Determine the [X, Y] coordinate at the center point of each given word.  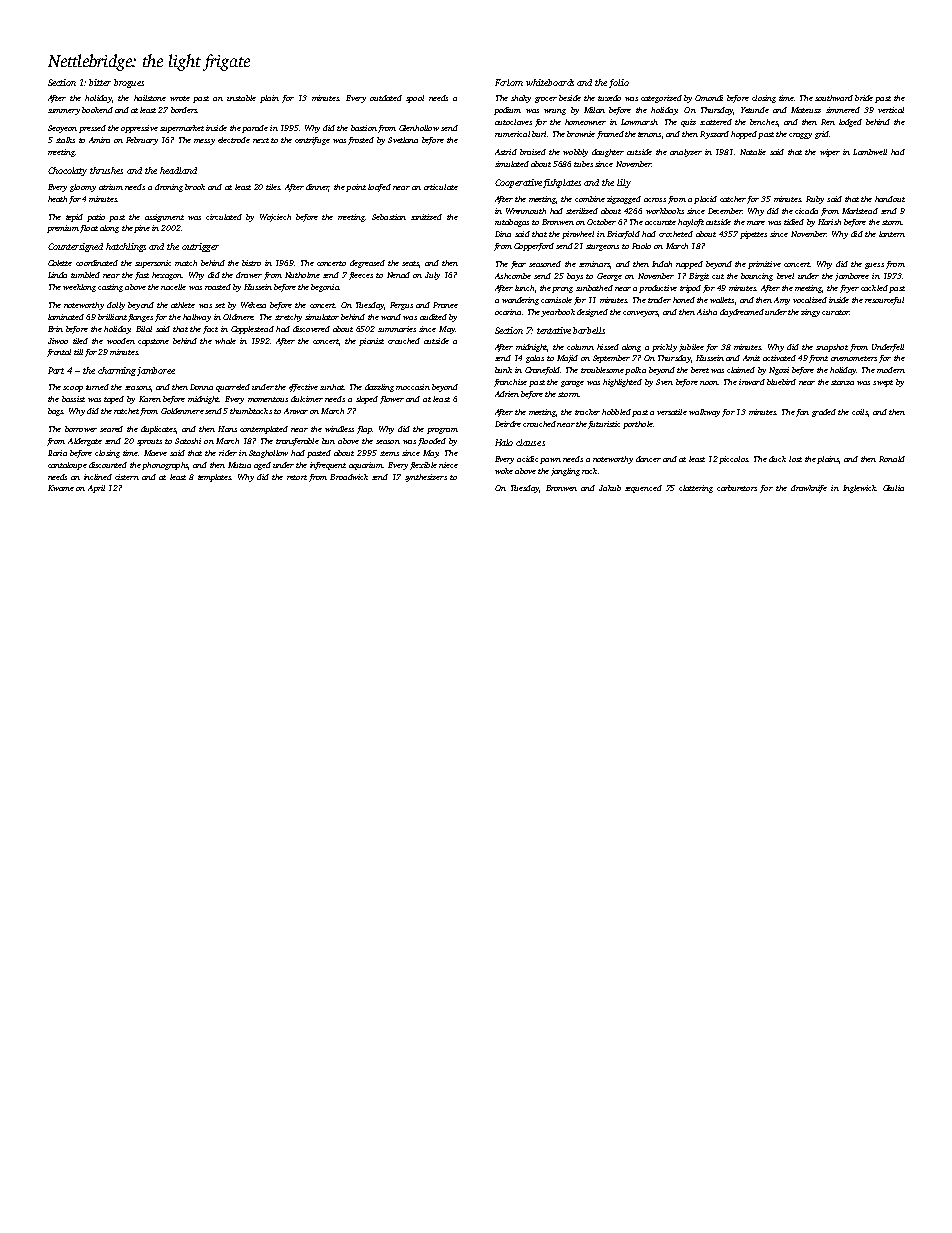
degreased [367, 264]
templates [214, 478]
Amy [782, 301]
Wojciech [275, 218]
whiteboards [550, 82]
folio [619, 83]
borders [184, 110]
